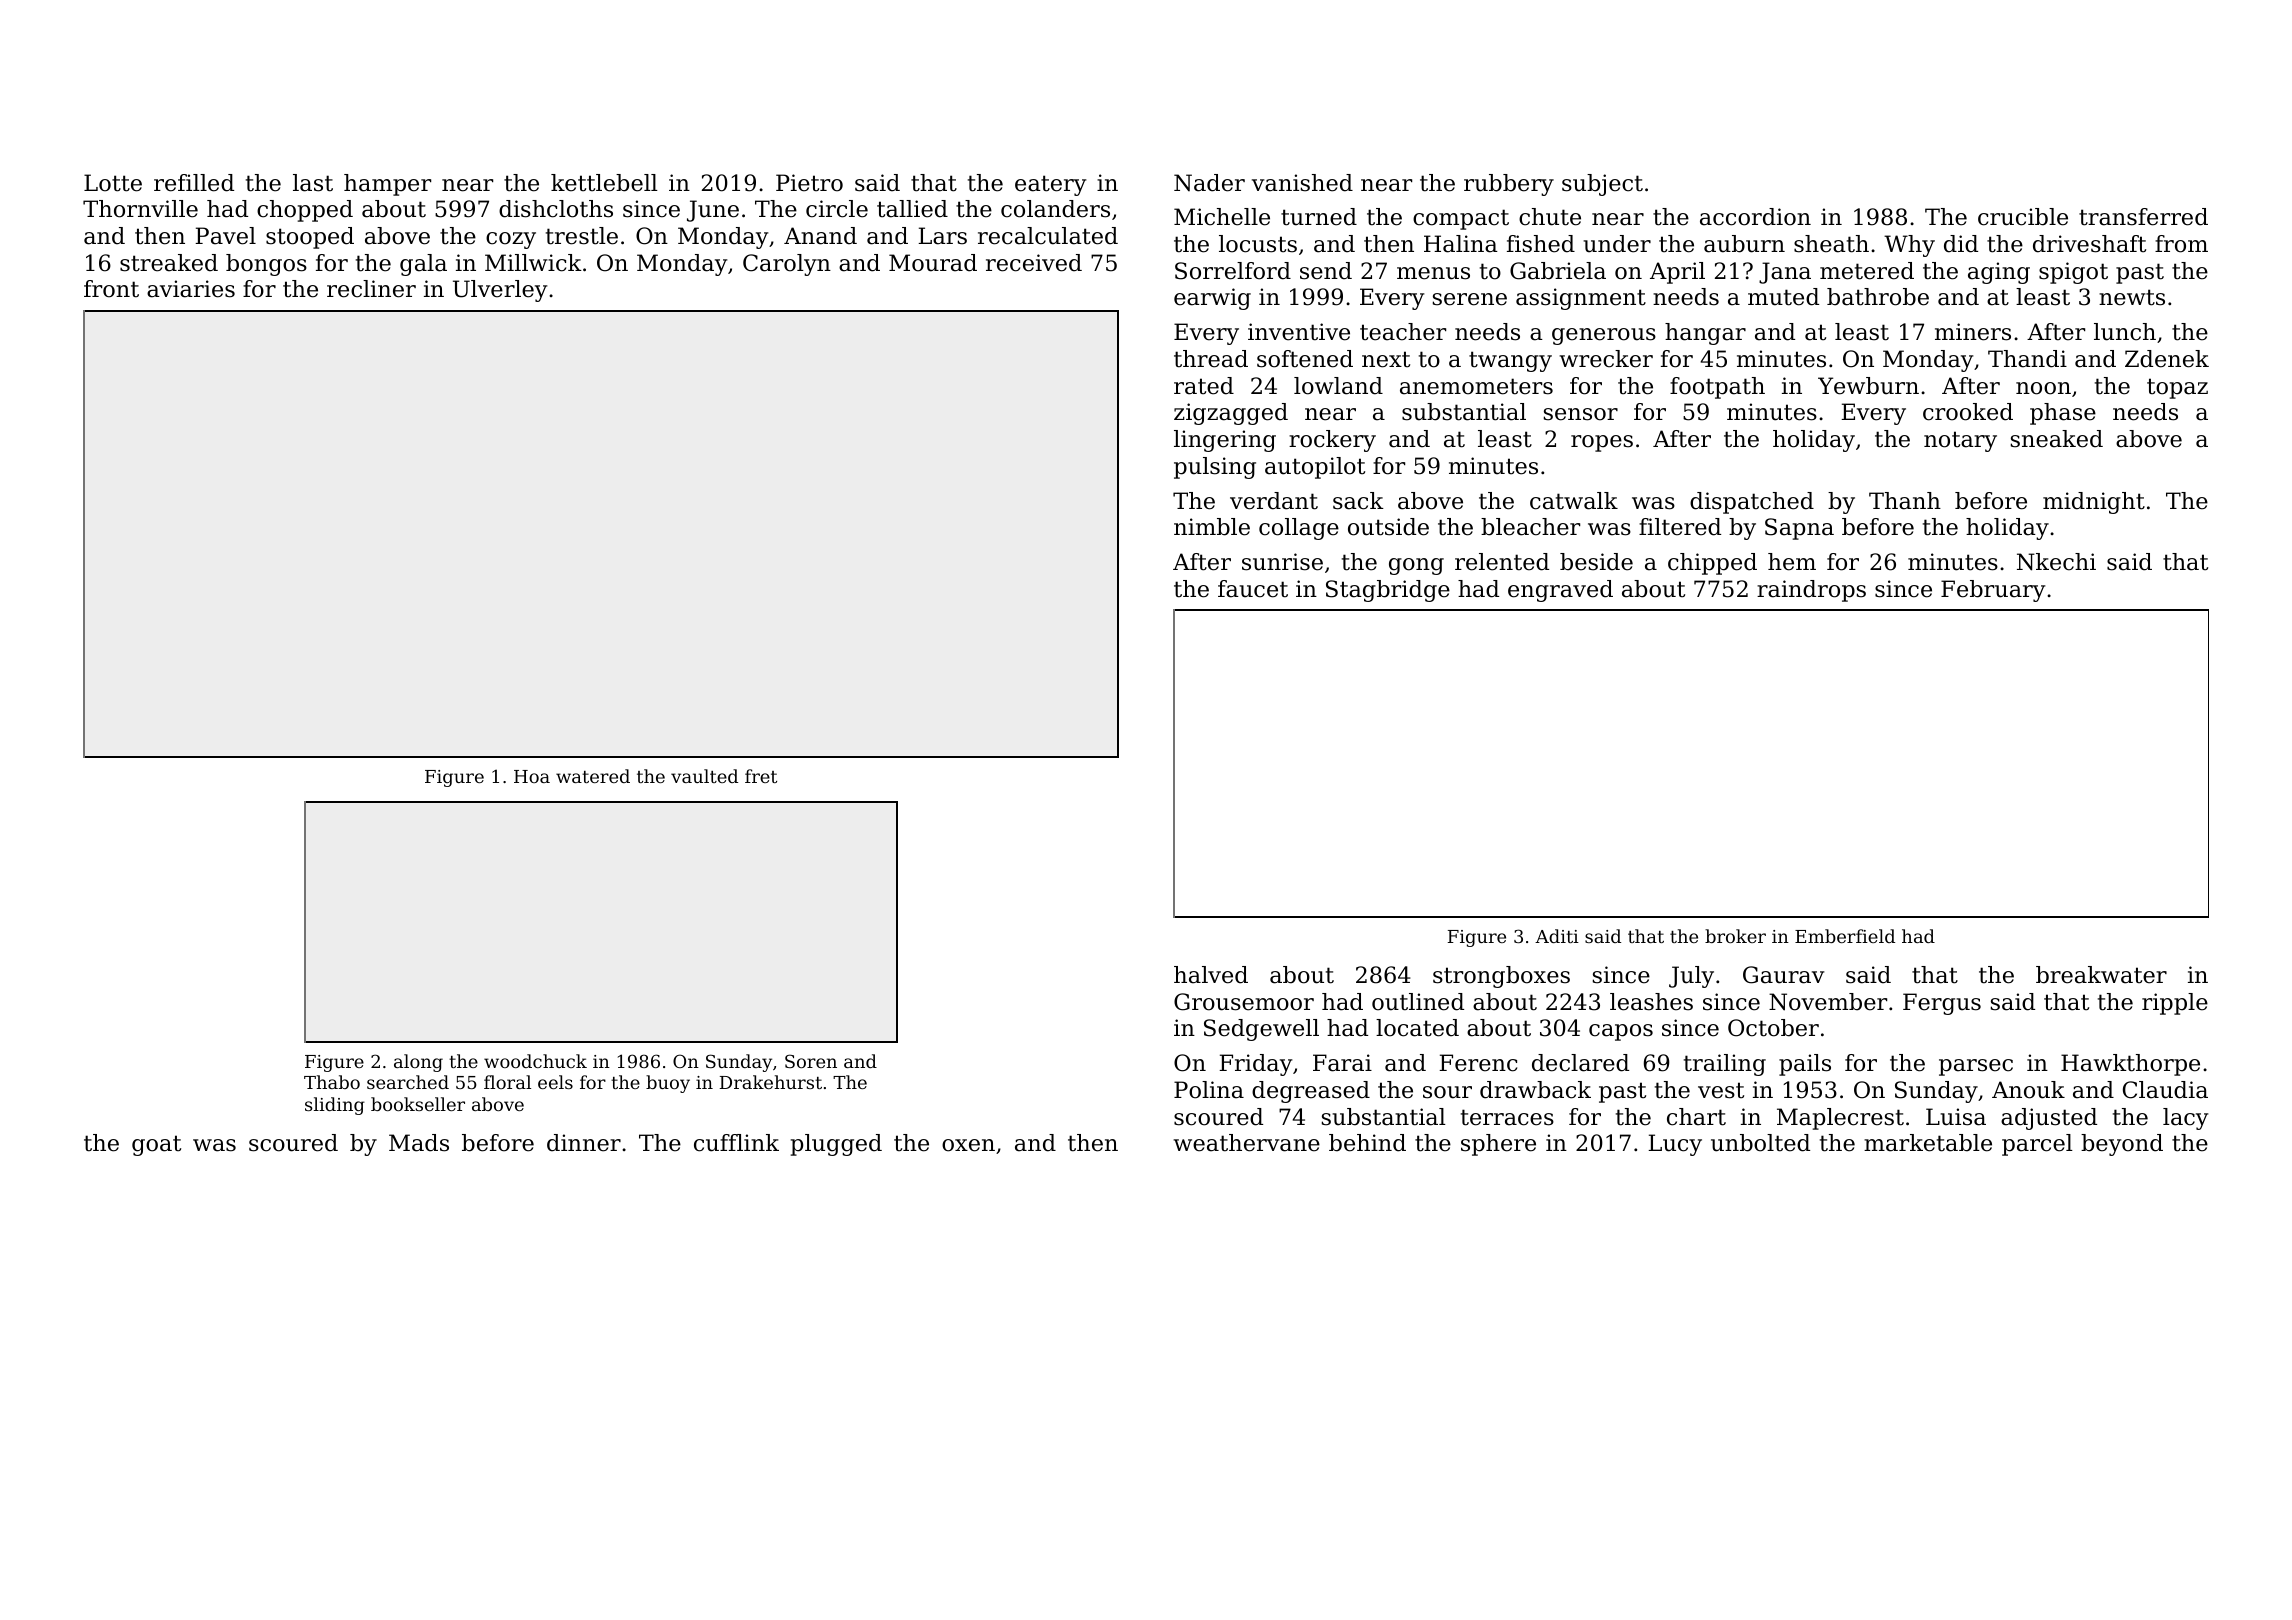 The image size is (2292, 1620). Describe the element at coordinates (1557, 936) in the image. I see `Aditi` at that location.
